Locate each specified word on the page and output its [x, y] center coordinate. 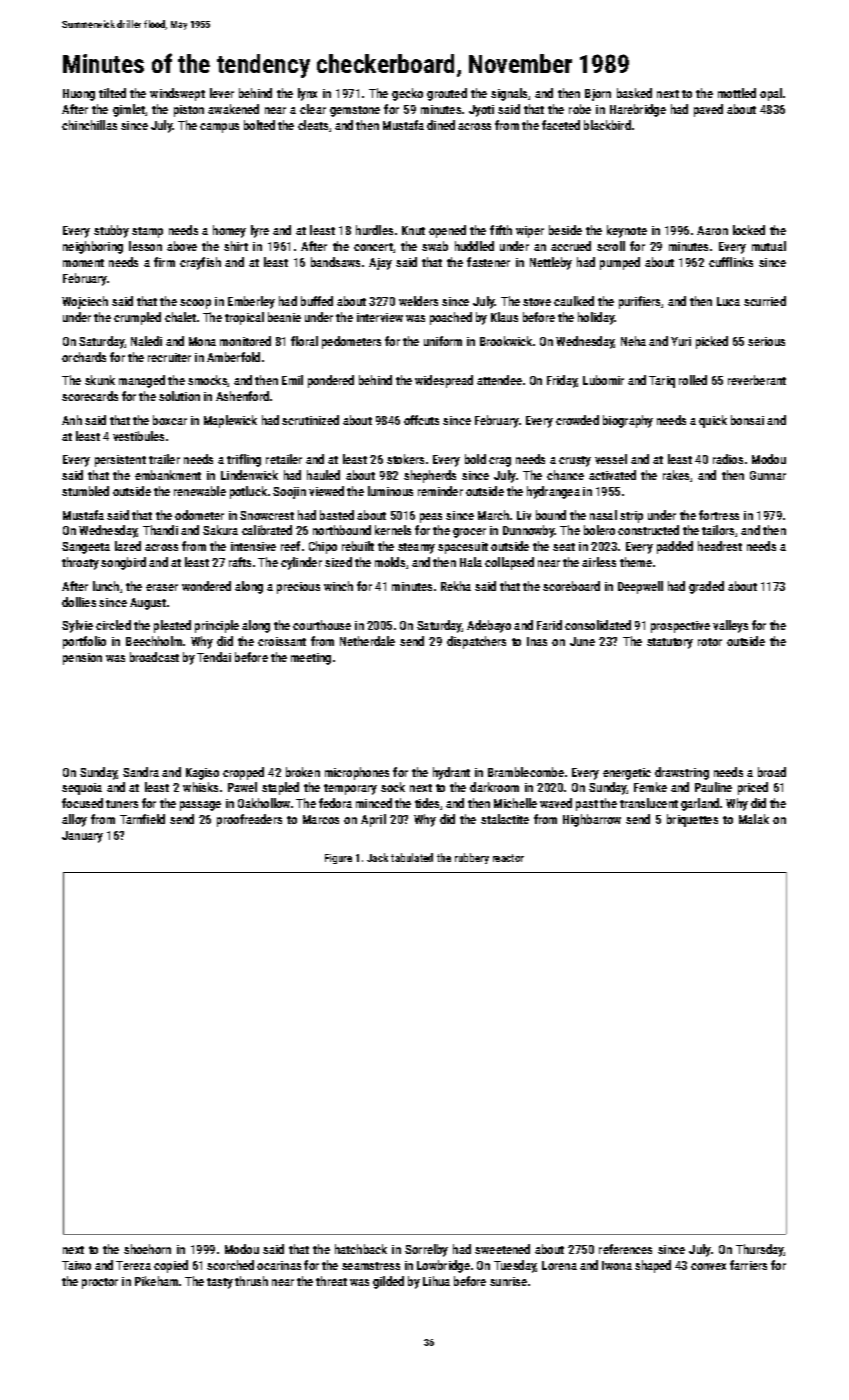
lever [222, 93]
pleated [172, 626]
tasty [220, 1283]
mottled [737, 93]
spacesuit [463, 548]
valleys [730, 626]
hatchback [361, 1249]
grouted [447, 94]
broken [303, 772]
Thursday [760, 1250]
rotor [710, 642]
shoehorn [147, 1249]
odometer [199, 515]
